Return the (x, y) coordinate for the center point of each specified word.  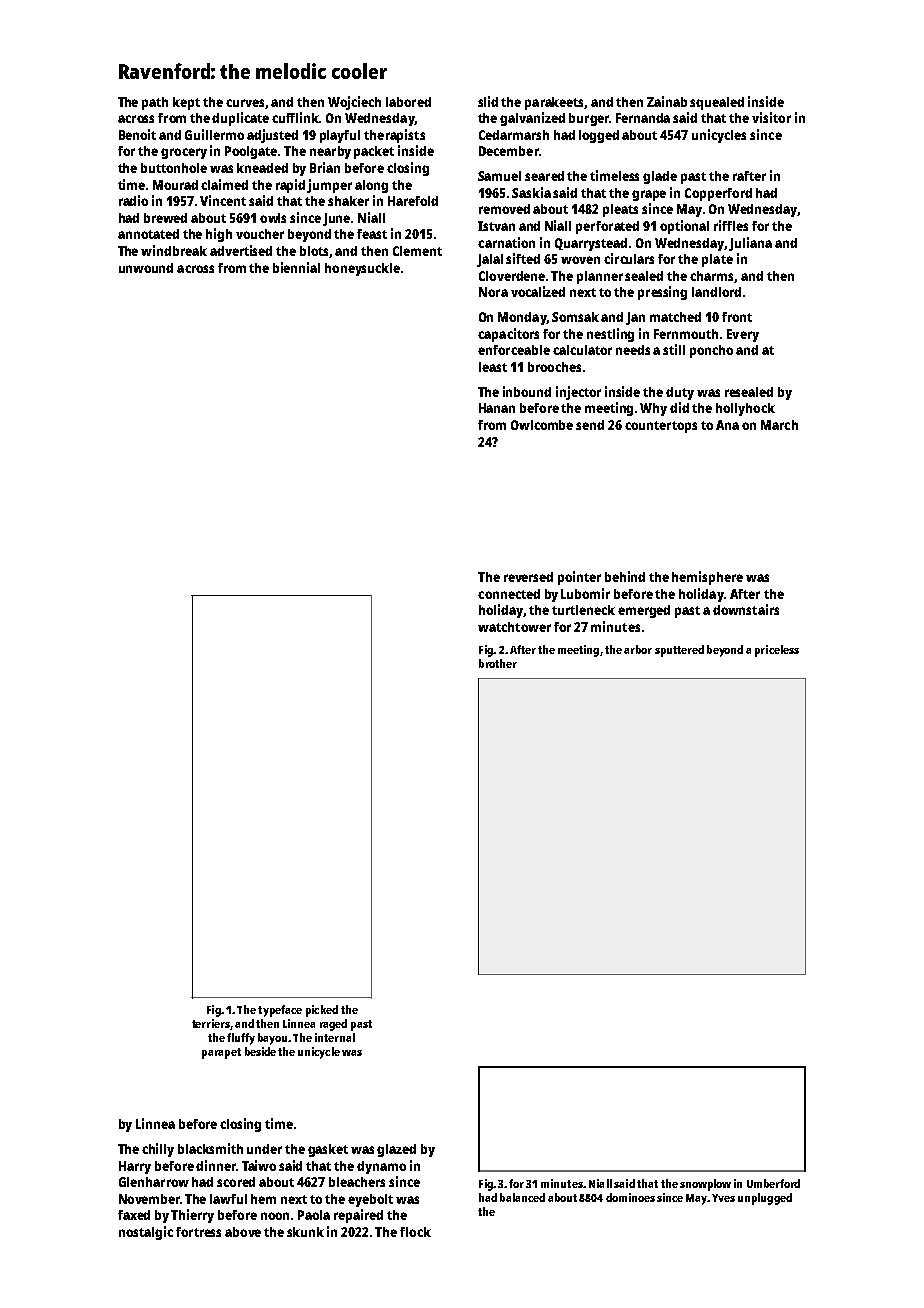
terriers (211, 1023)
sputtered (679, 651)
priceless (777, 651)
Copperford (718, 194)
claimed (224, 184)
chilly (158, 1150)
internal (335, 1037)
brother (498, 663)
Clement (417, 251)
